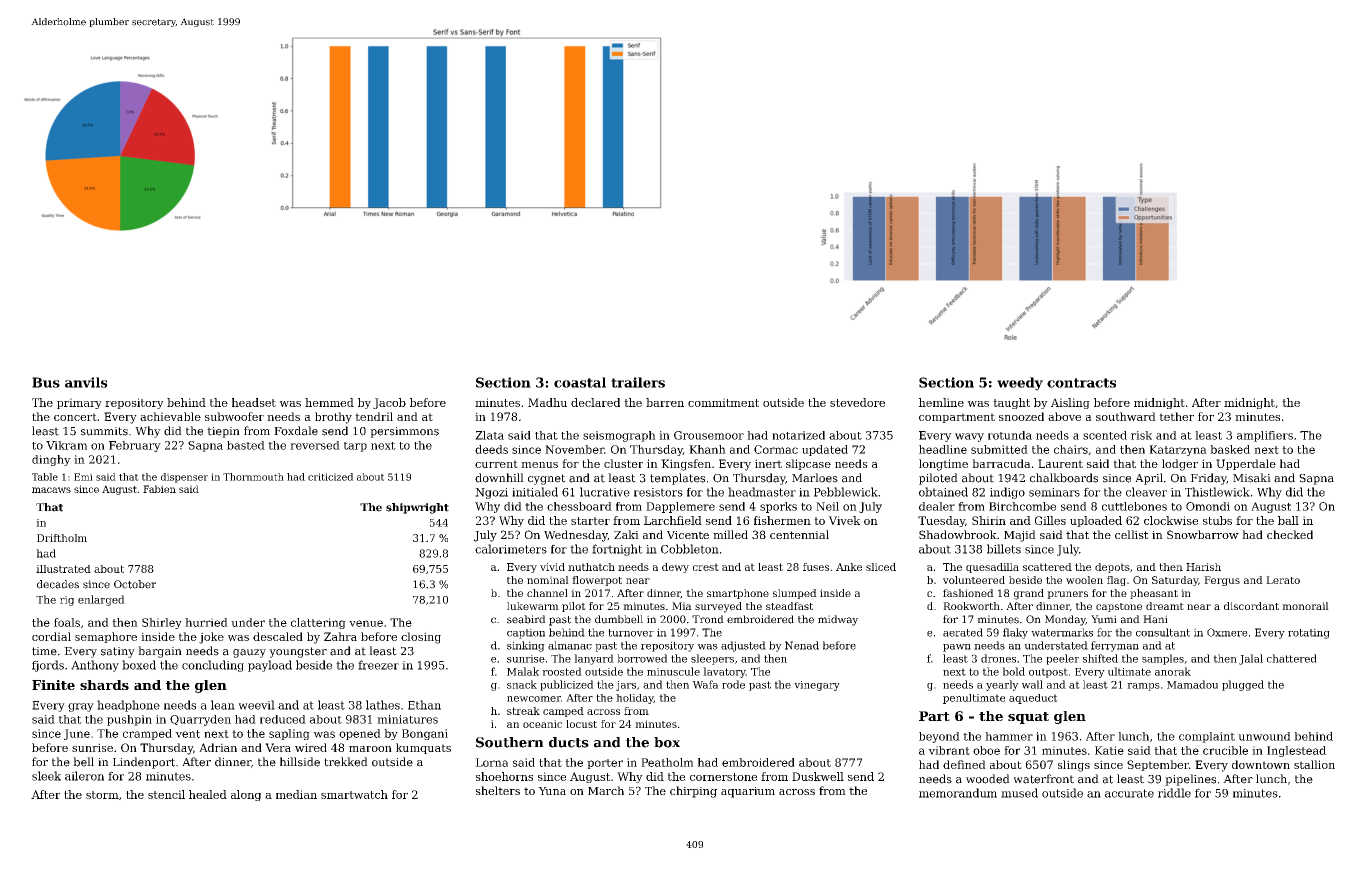 Image resolution: width=1372 pixels, height=887 pixels. I want to click on Bus, so click(46, 382).
